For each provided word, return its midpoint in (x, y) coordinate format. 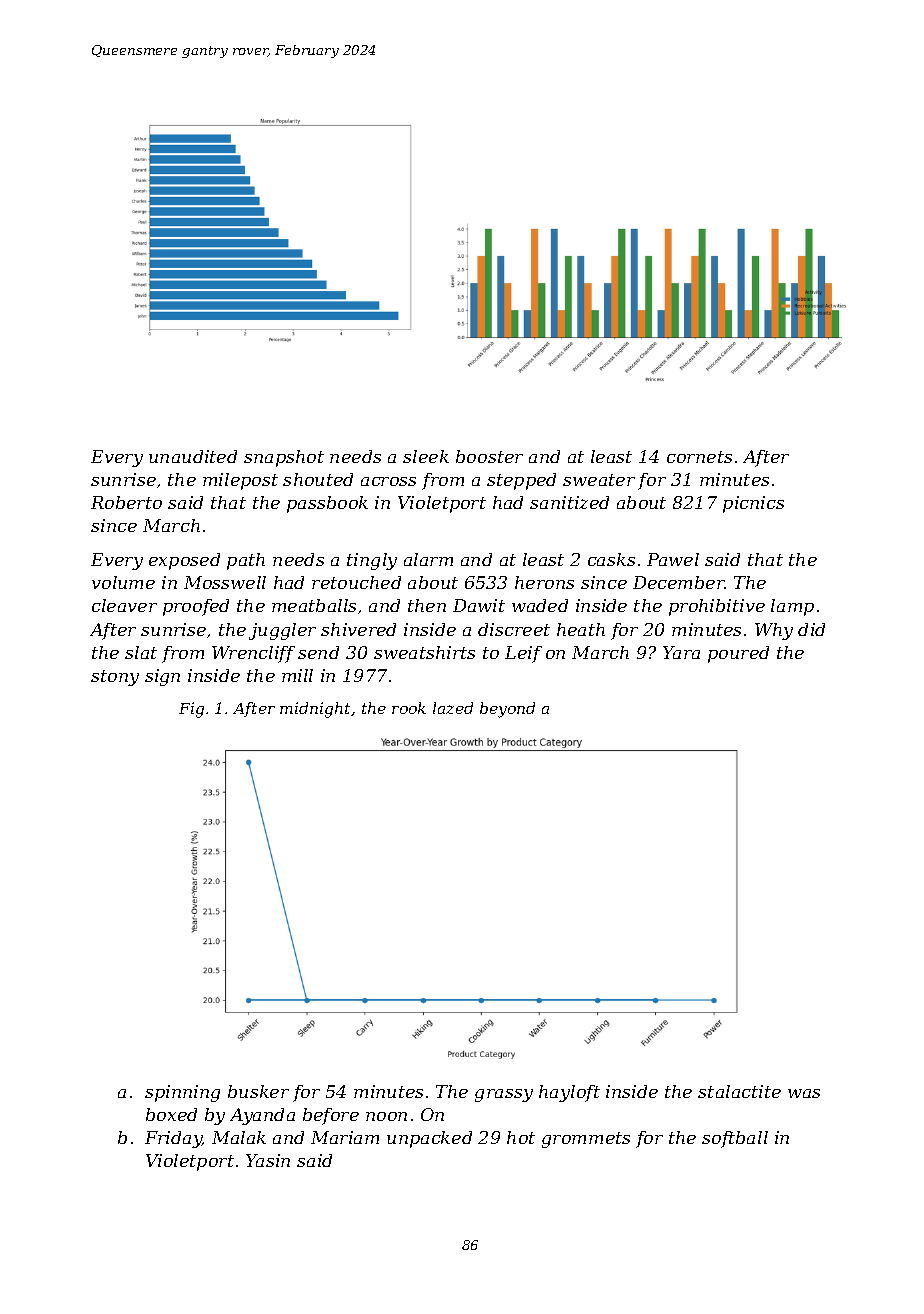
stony (115, 678)
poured (738, 654)
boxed (171, 1114)
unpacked (429, 1139)
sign (162, 677)
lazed (453, 708)
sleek (426, 456)
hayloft (569, 1093)
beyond (507, 710)
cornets (699, 457)
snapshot (284, 458)
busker (258, 1091)
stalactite (739, 1091)
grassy (504, 1095)
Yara (681, 652)
